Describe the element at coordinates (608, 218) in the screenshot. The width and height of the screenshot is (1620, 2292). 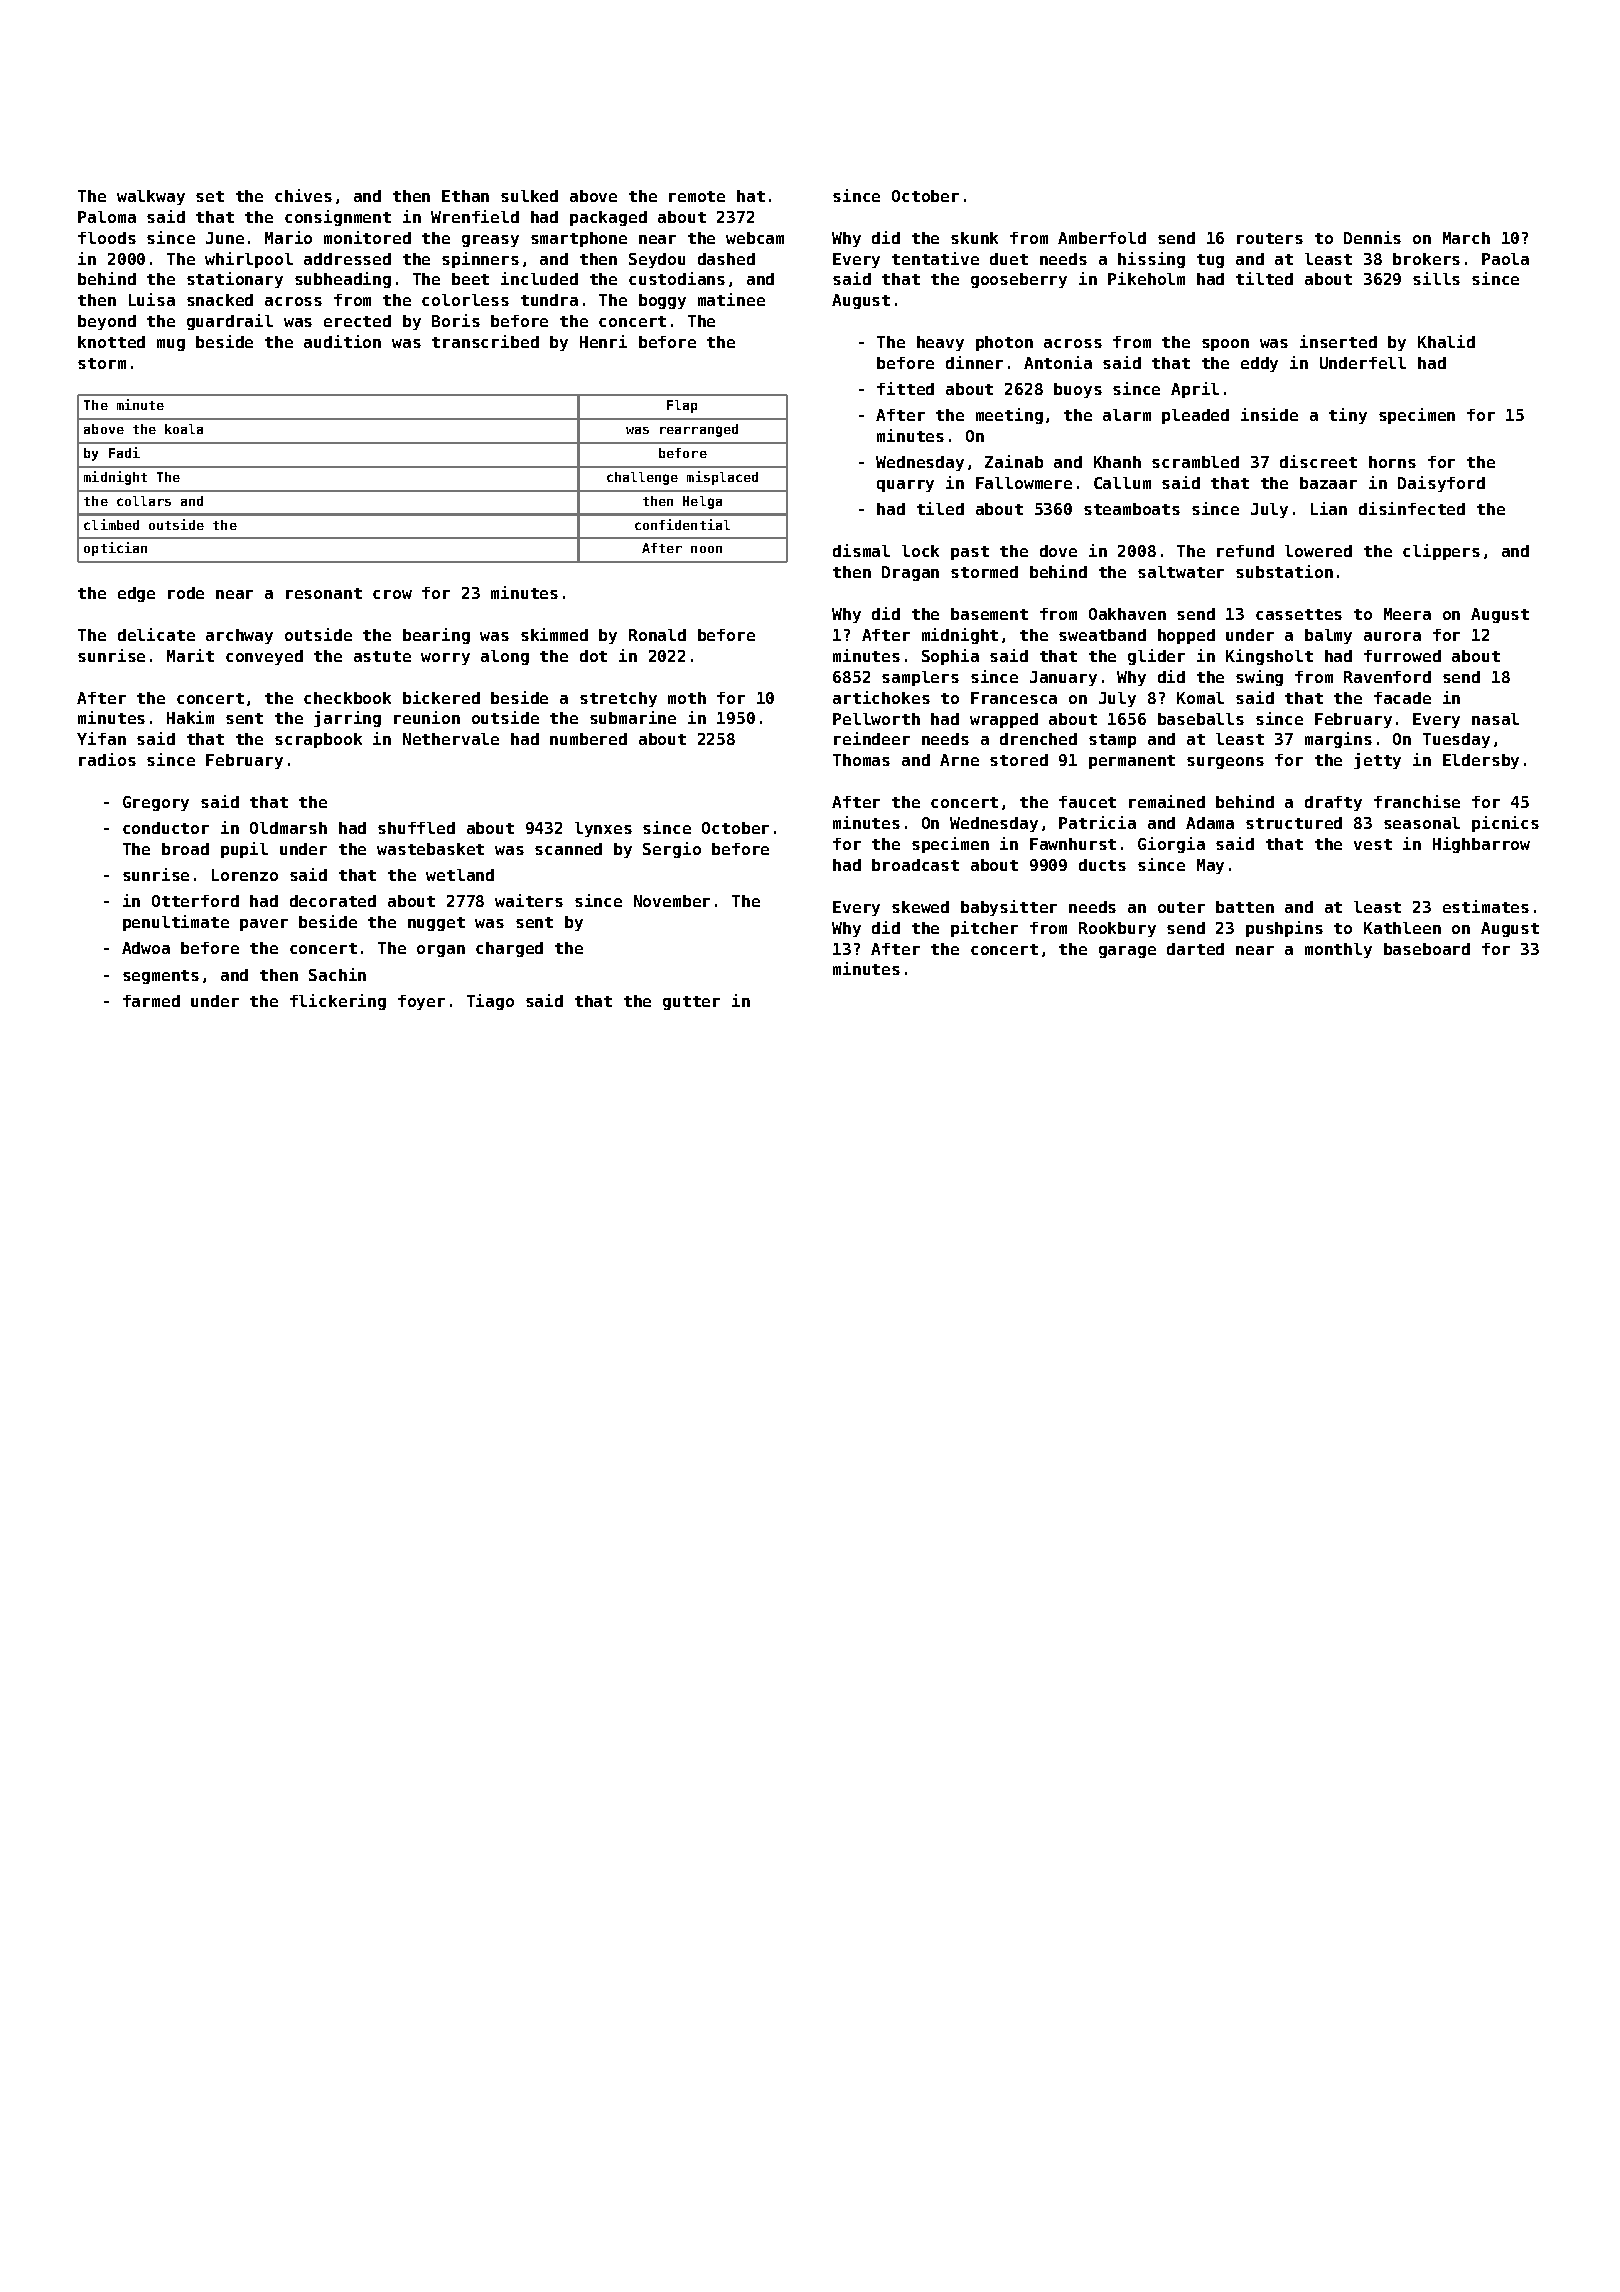
I see `packaged` at that location.
